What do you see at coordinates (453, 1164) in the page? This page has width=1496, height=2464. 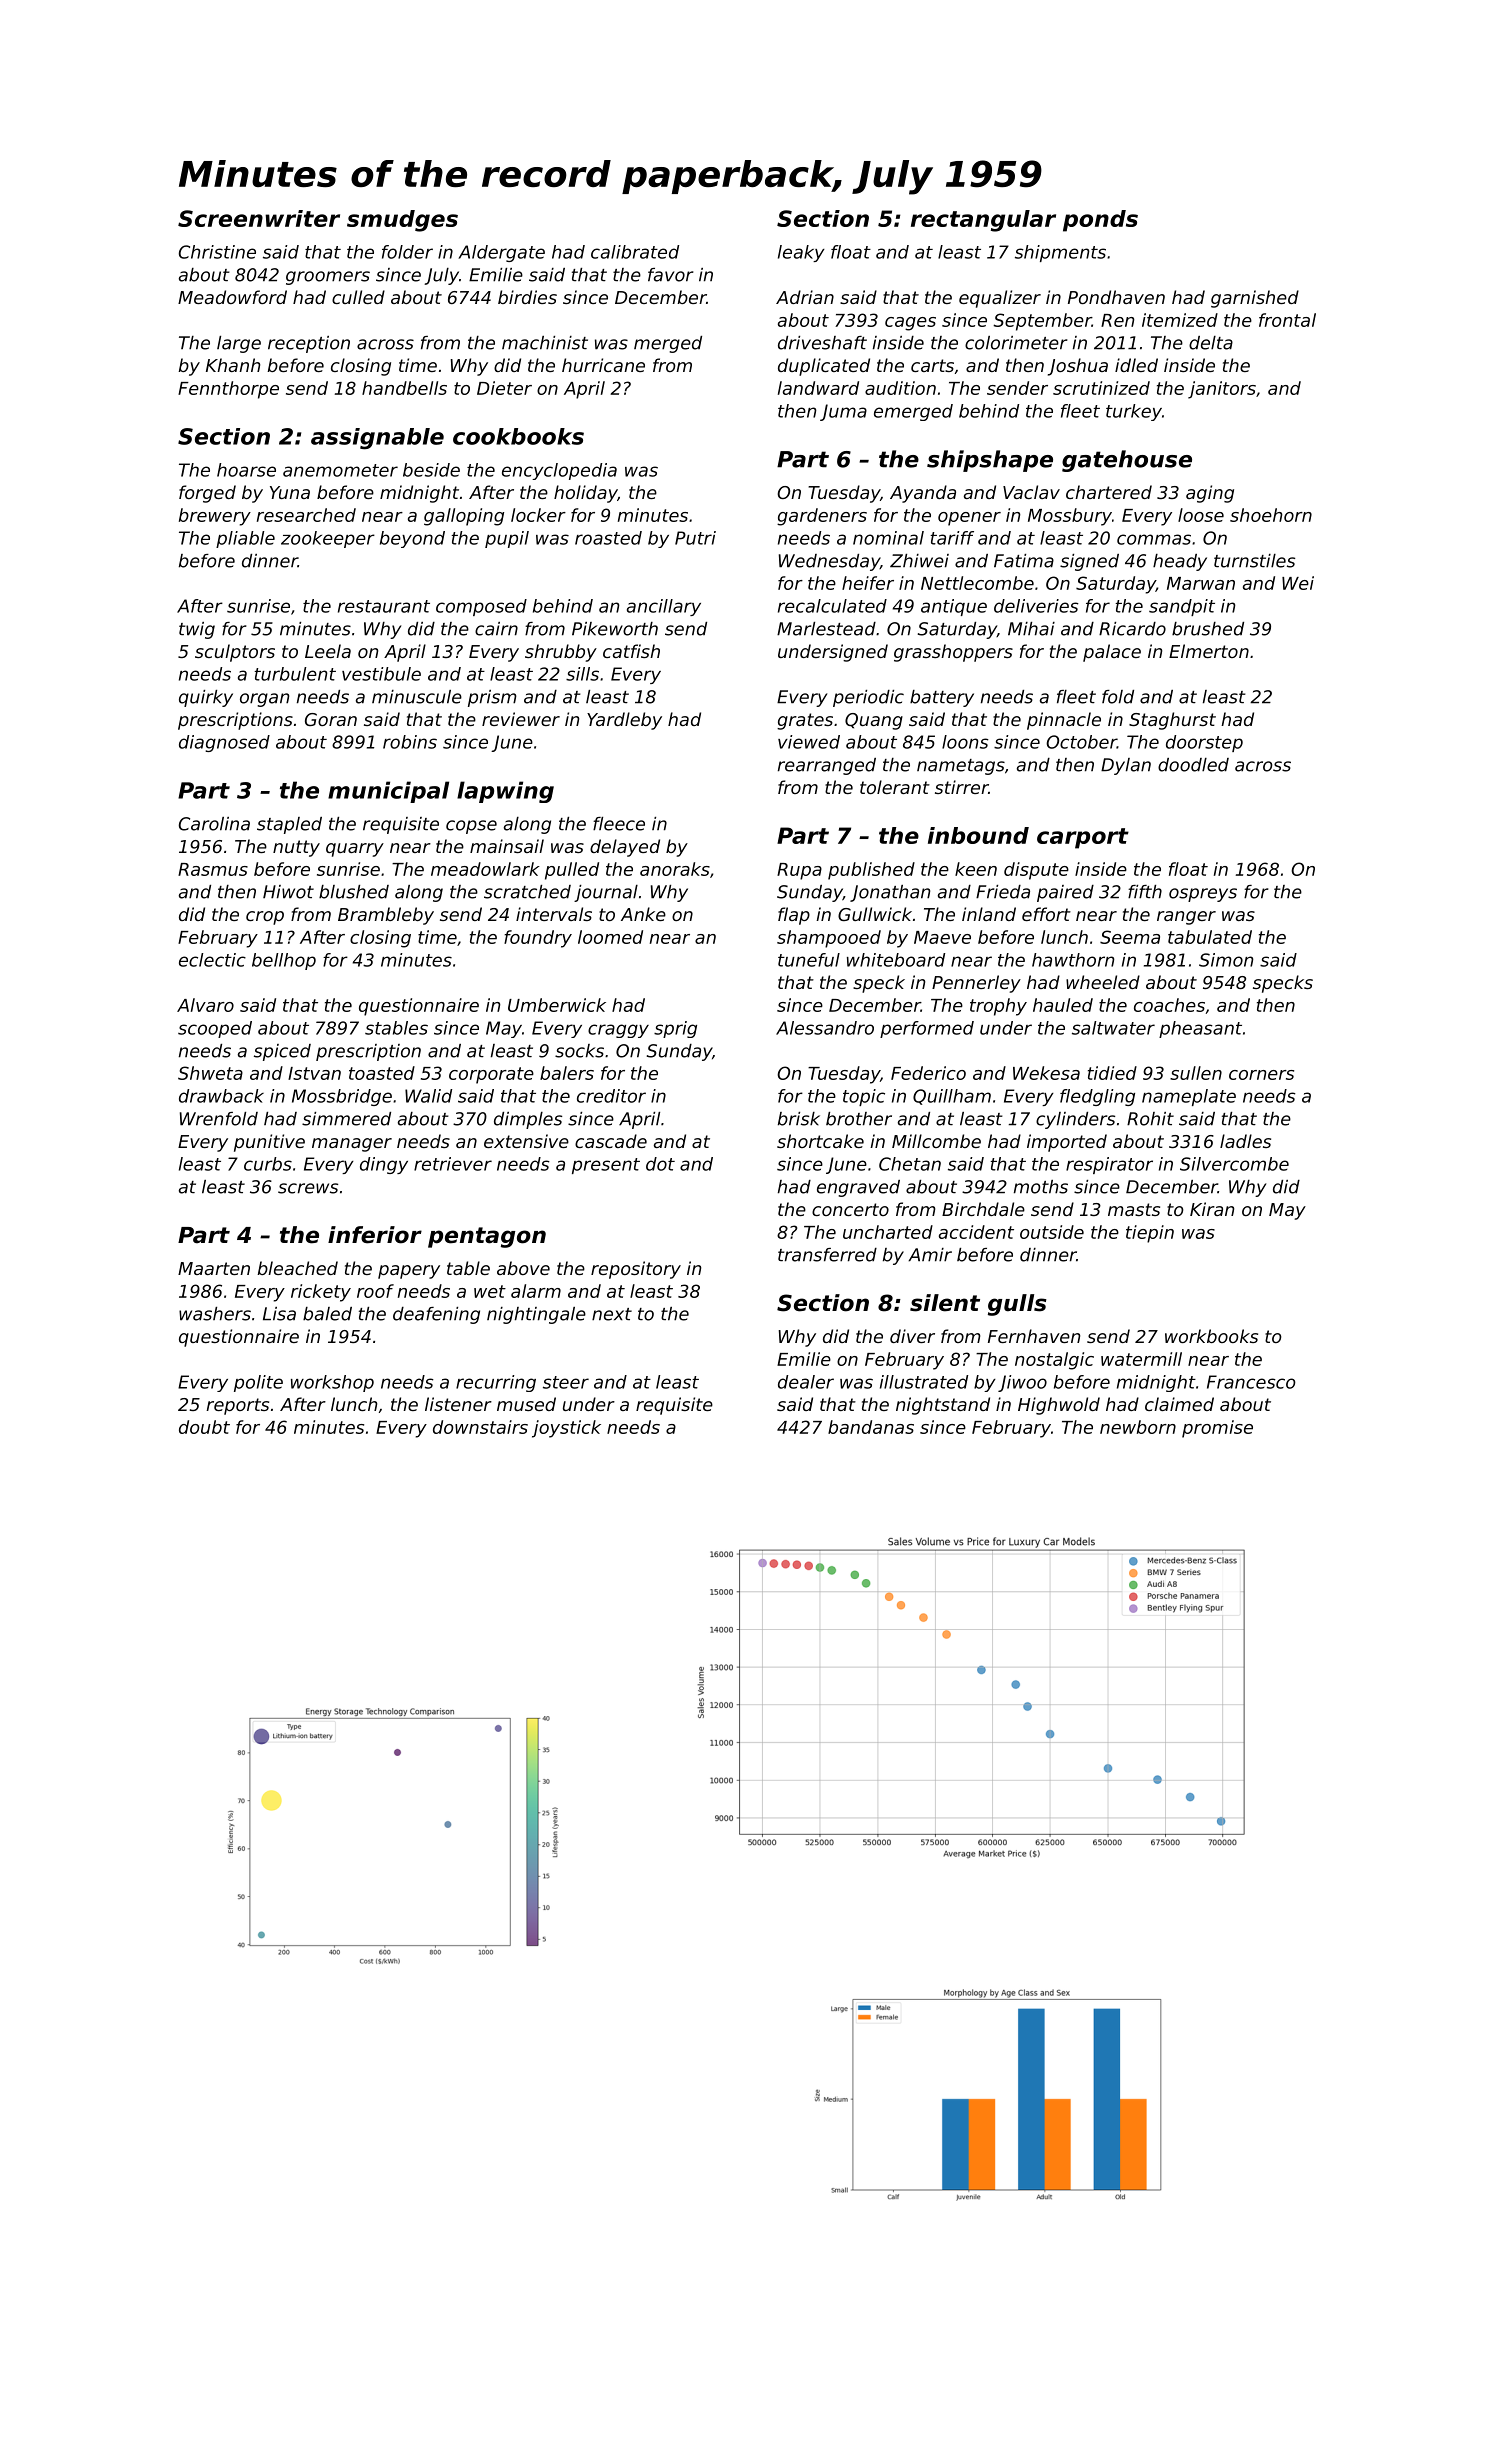 I see `retriever` at bounding box center [453, 1164].
